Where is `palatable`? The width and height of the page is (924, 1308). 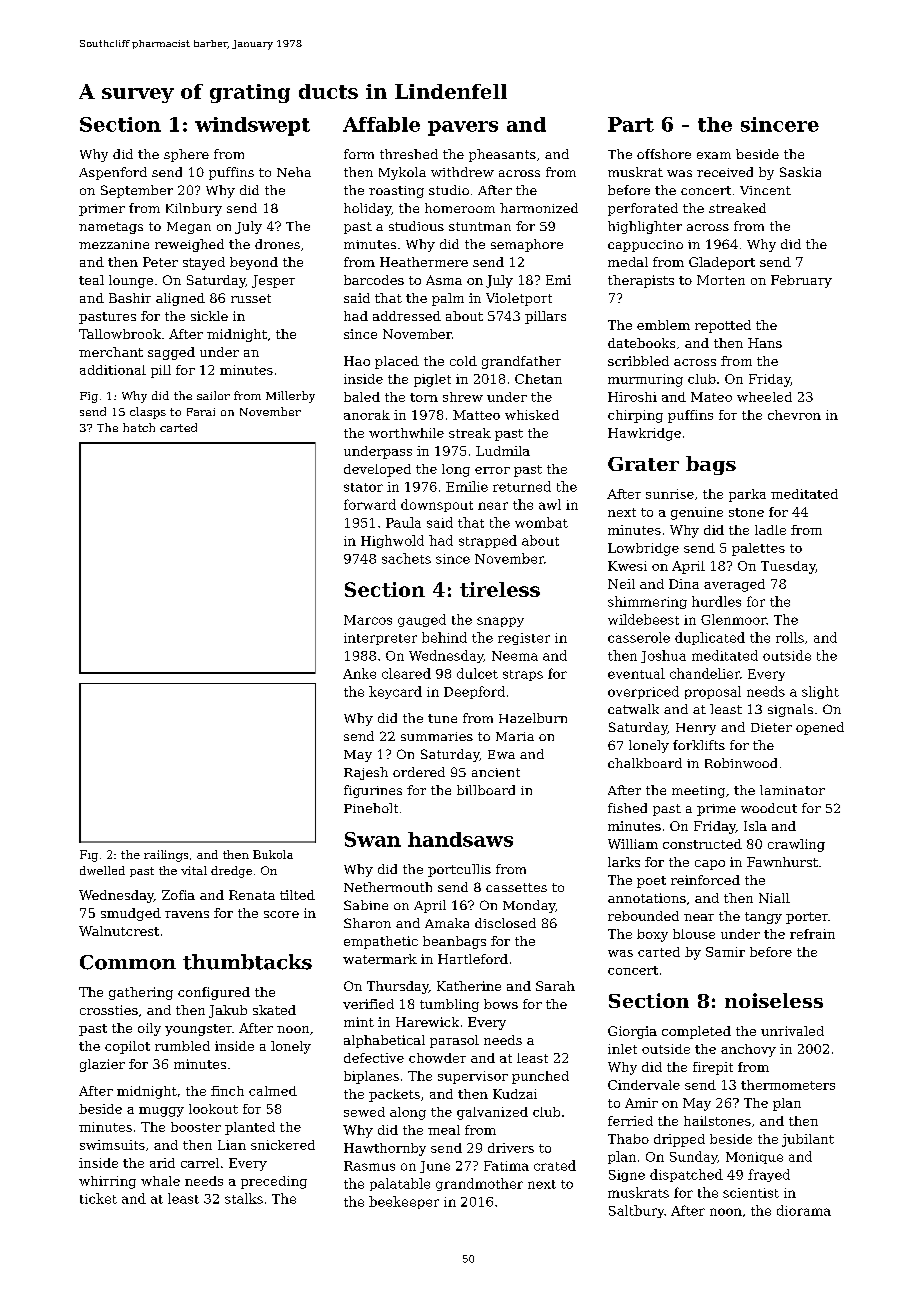
palatable is located at coordinates (400, 1184).
